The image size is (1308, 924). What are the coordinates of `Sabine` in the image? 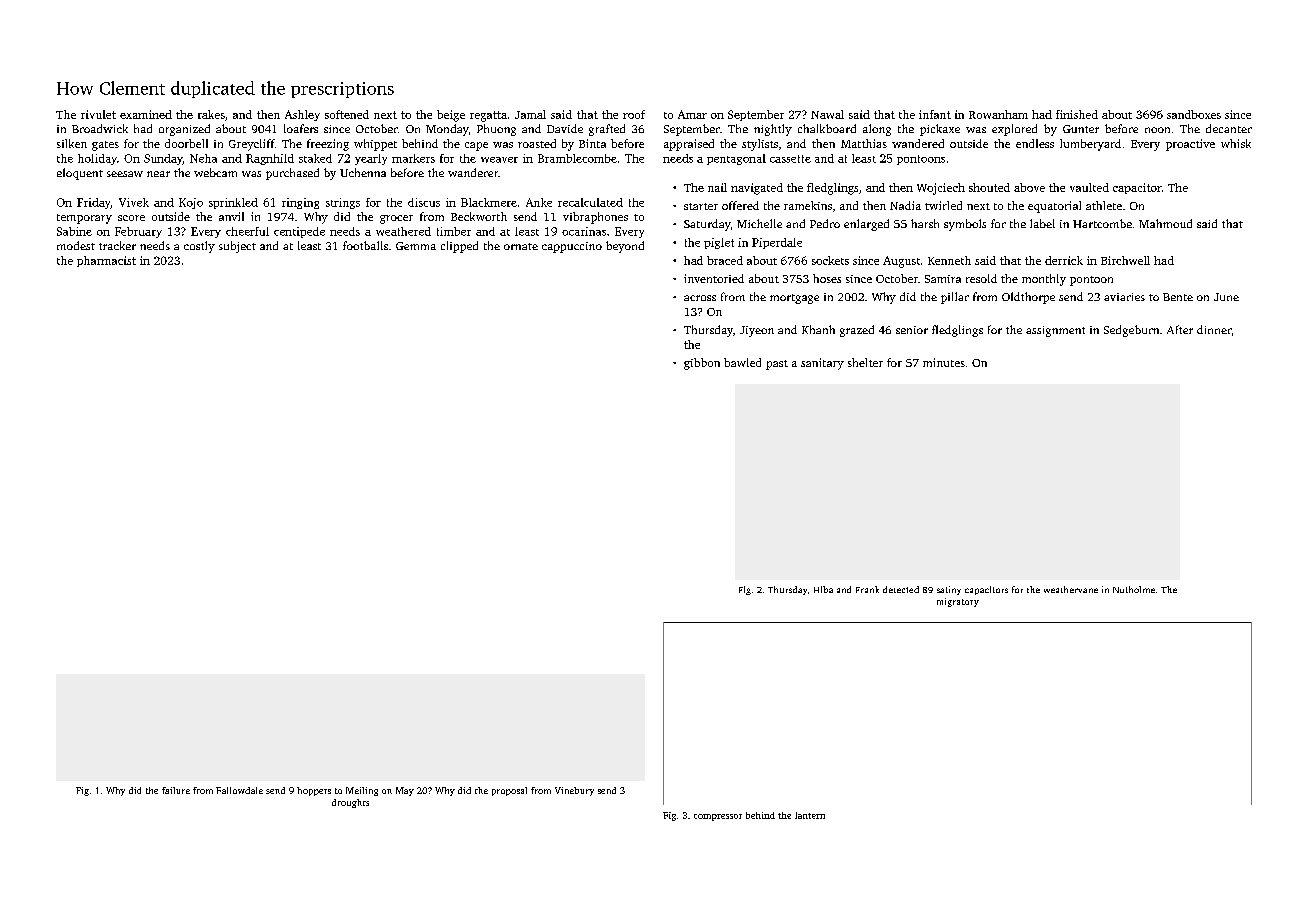 It's located at (74, 231).
